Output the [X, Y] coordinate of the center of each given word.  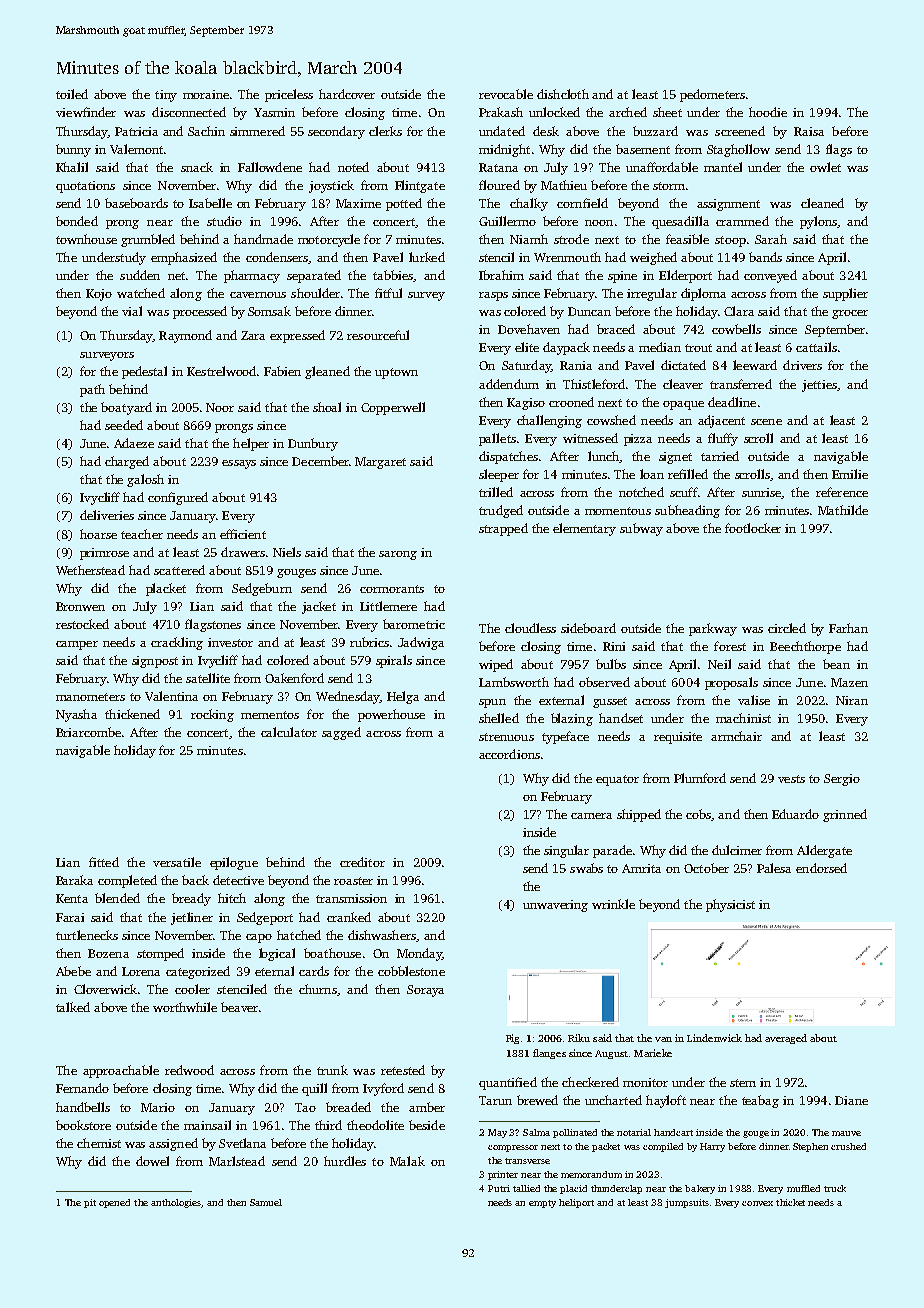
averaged [786, 1039]
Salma [536, 1132]
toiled [72, 94]
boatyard [126, 408]
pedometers [712, 95]
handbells [83, 1107]
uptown [396, 373]
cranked [349, 917]
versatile [177, 862]
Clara [739, 311]
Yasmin [274, 112]
